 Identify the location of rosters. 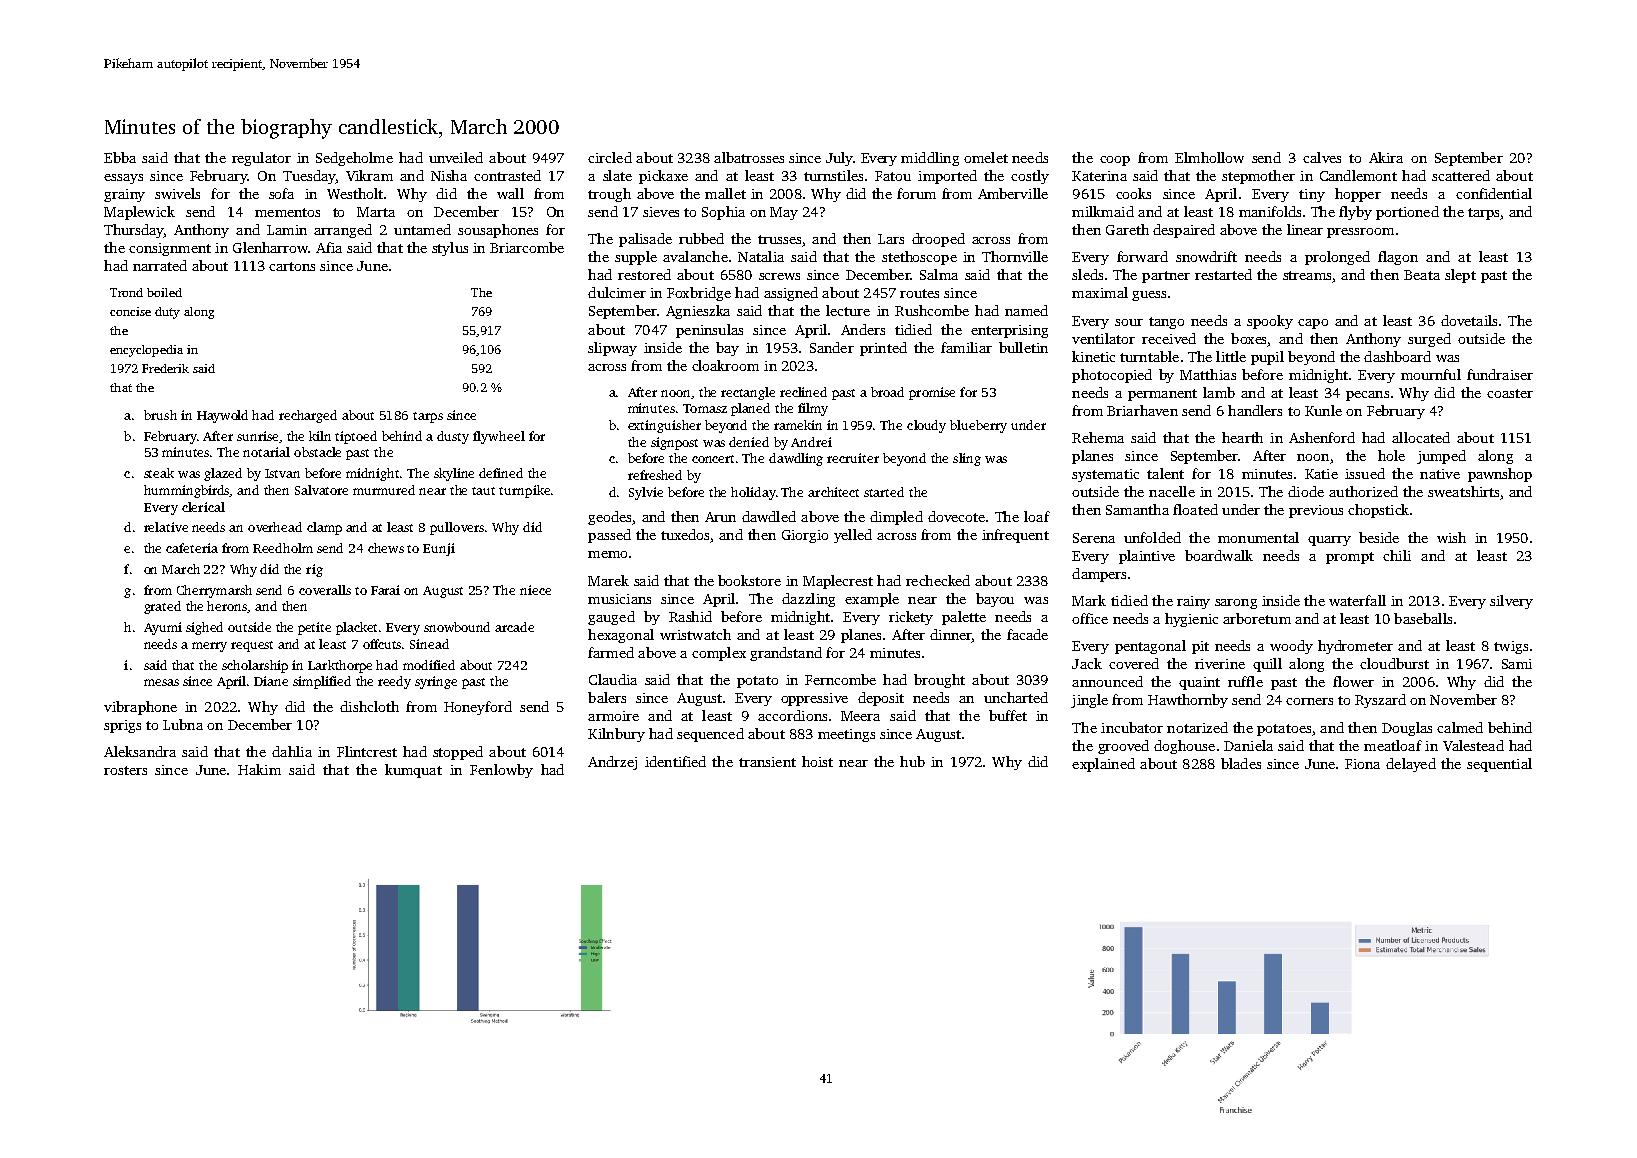
(125, 770).
